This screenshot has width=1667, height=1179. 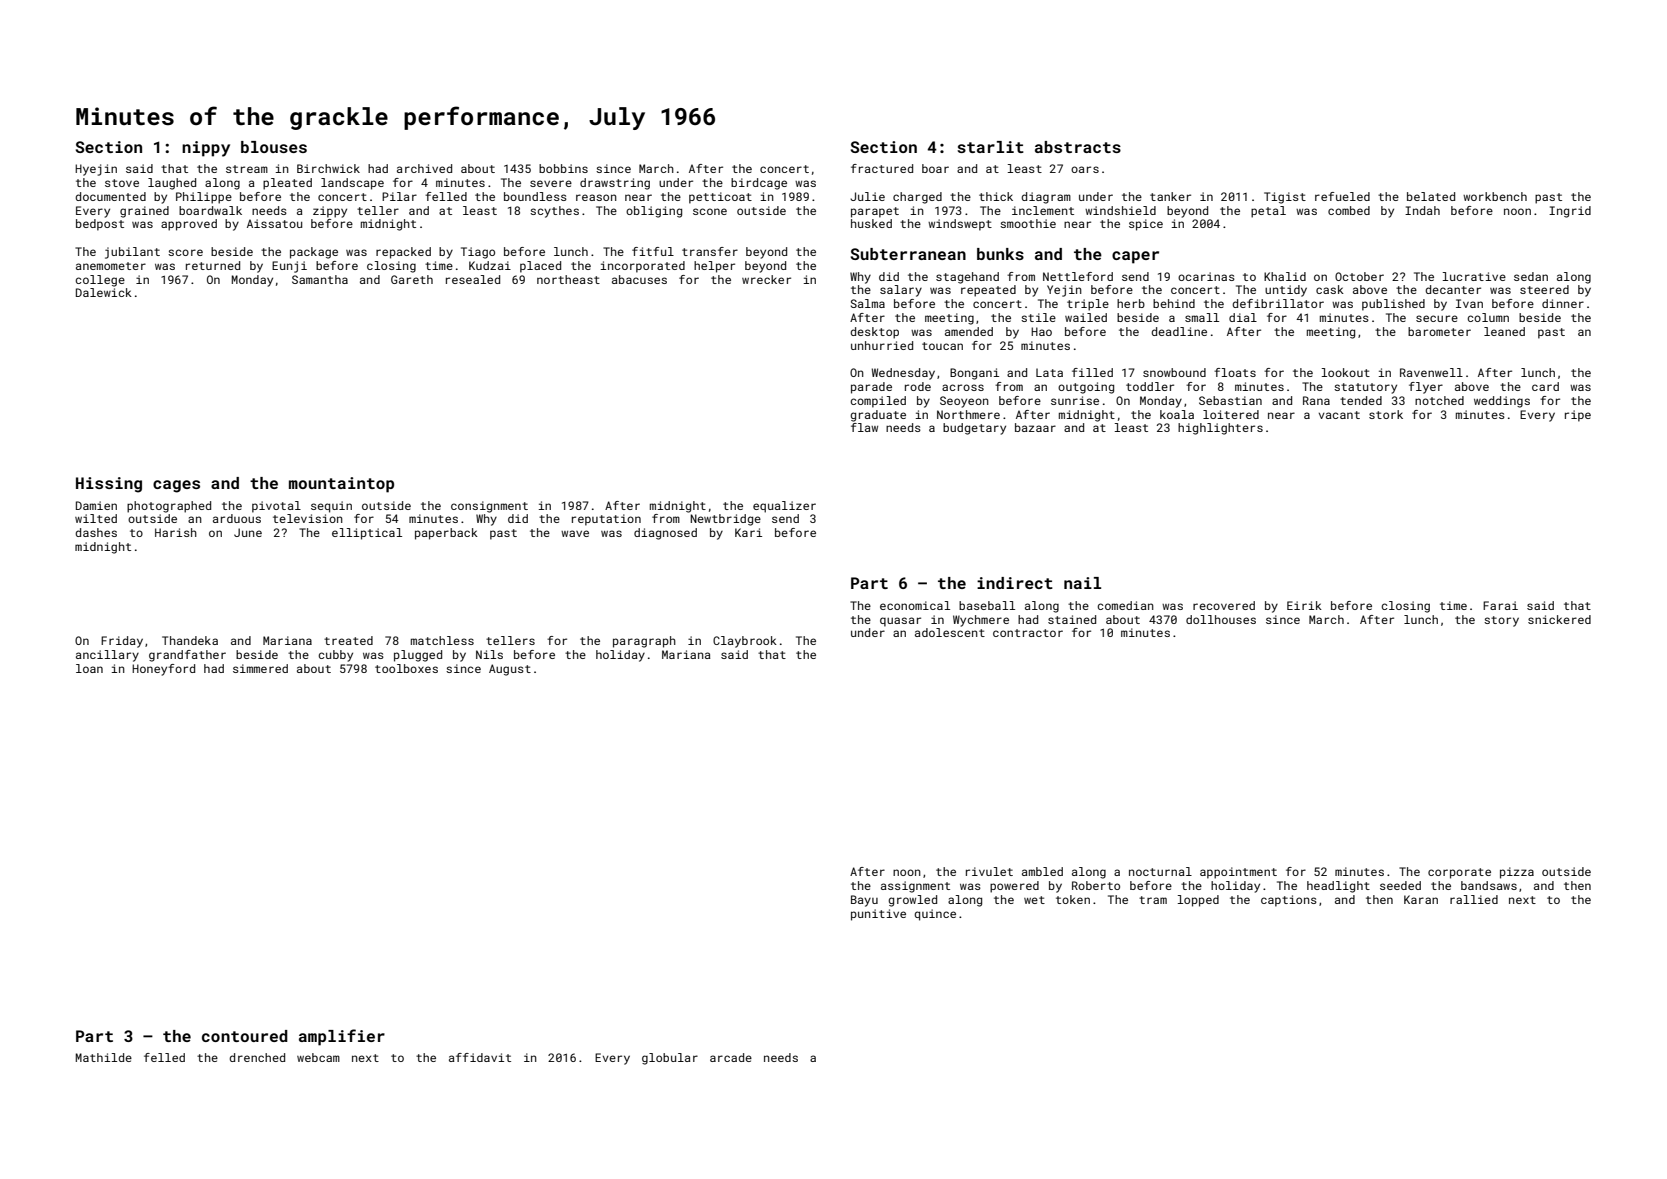 What do you see at coordinates (1431, 196) in the screenshot?
I see `belated` at bounding box center [1431, 196].
